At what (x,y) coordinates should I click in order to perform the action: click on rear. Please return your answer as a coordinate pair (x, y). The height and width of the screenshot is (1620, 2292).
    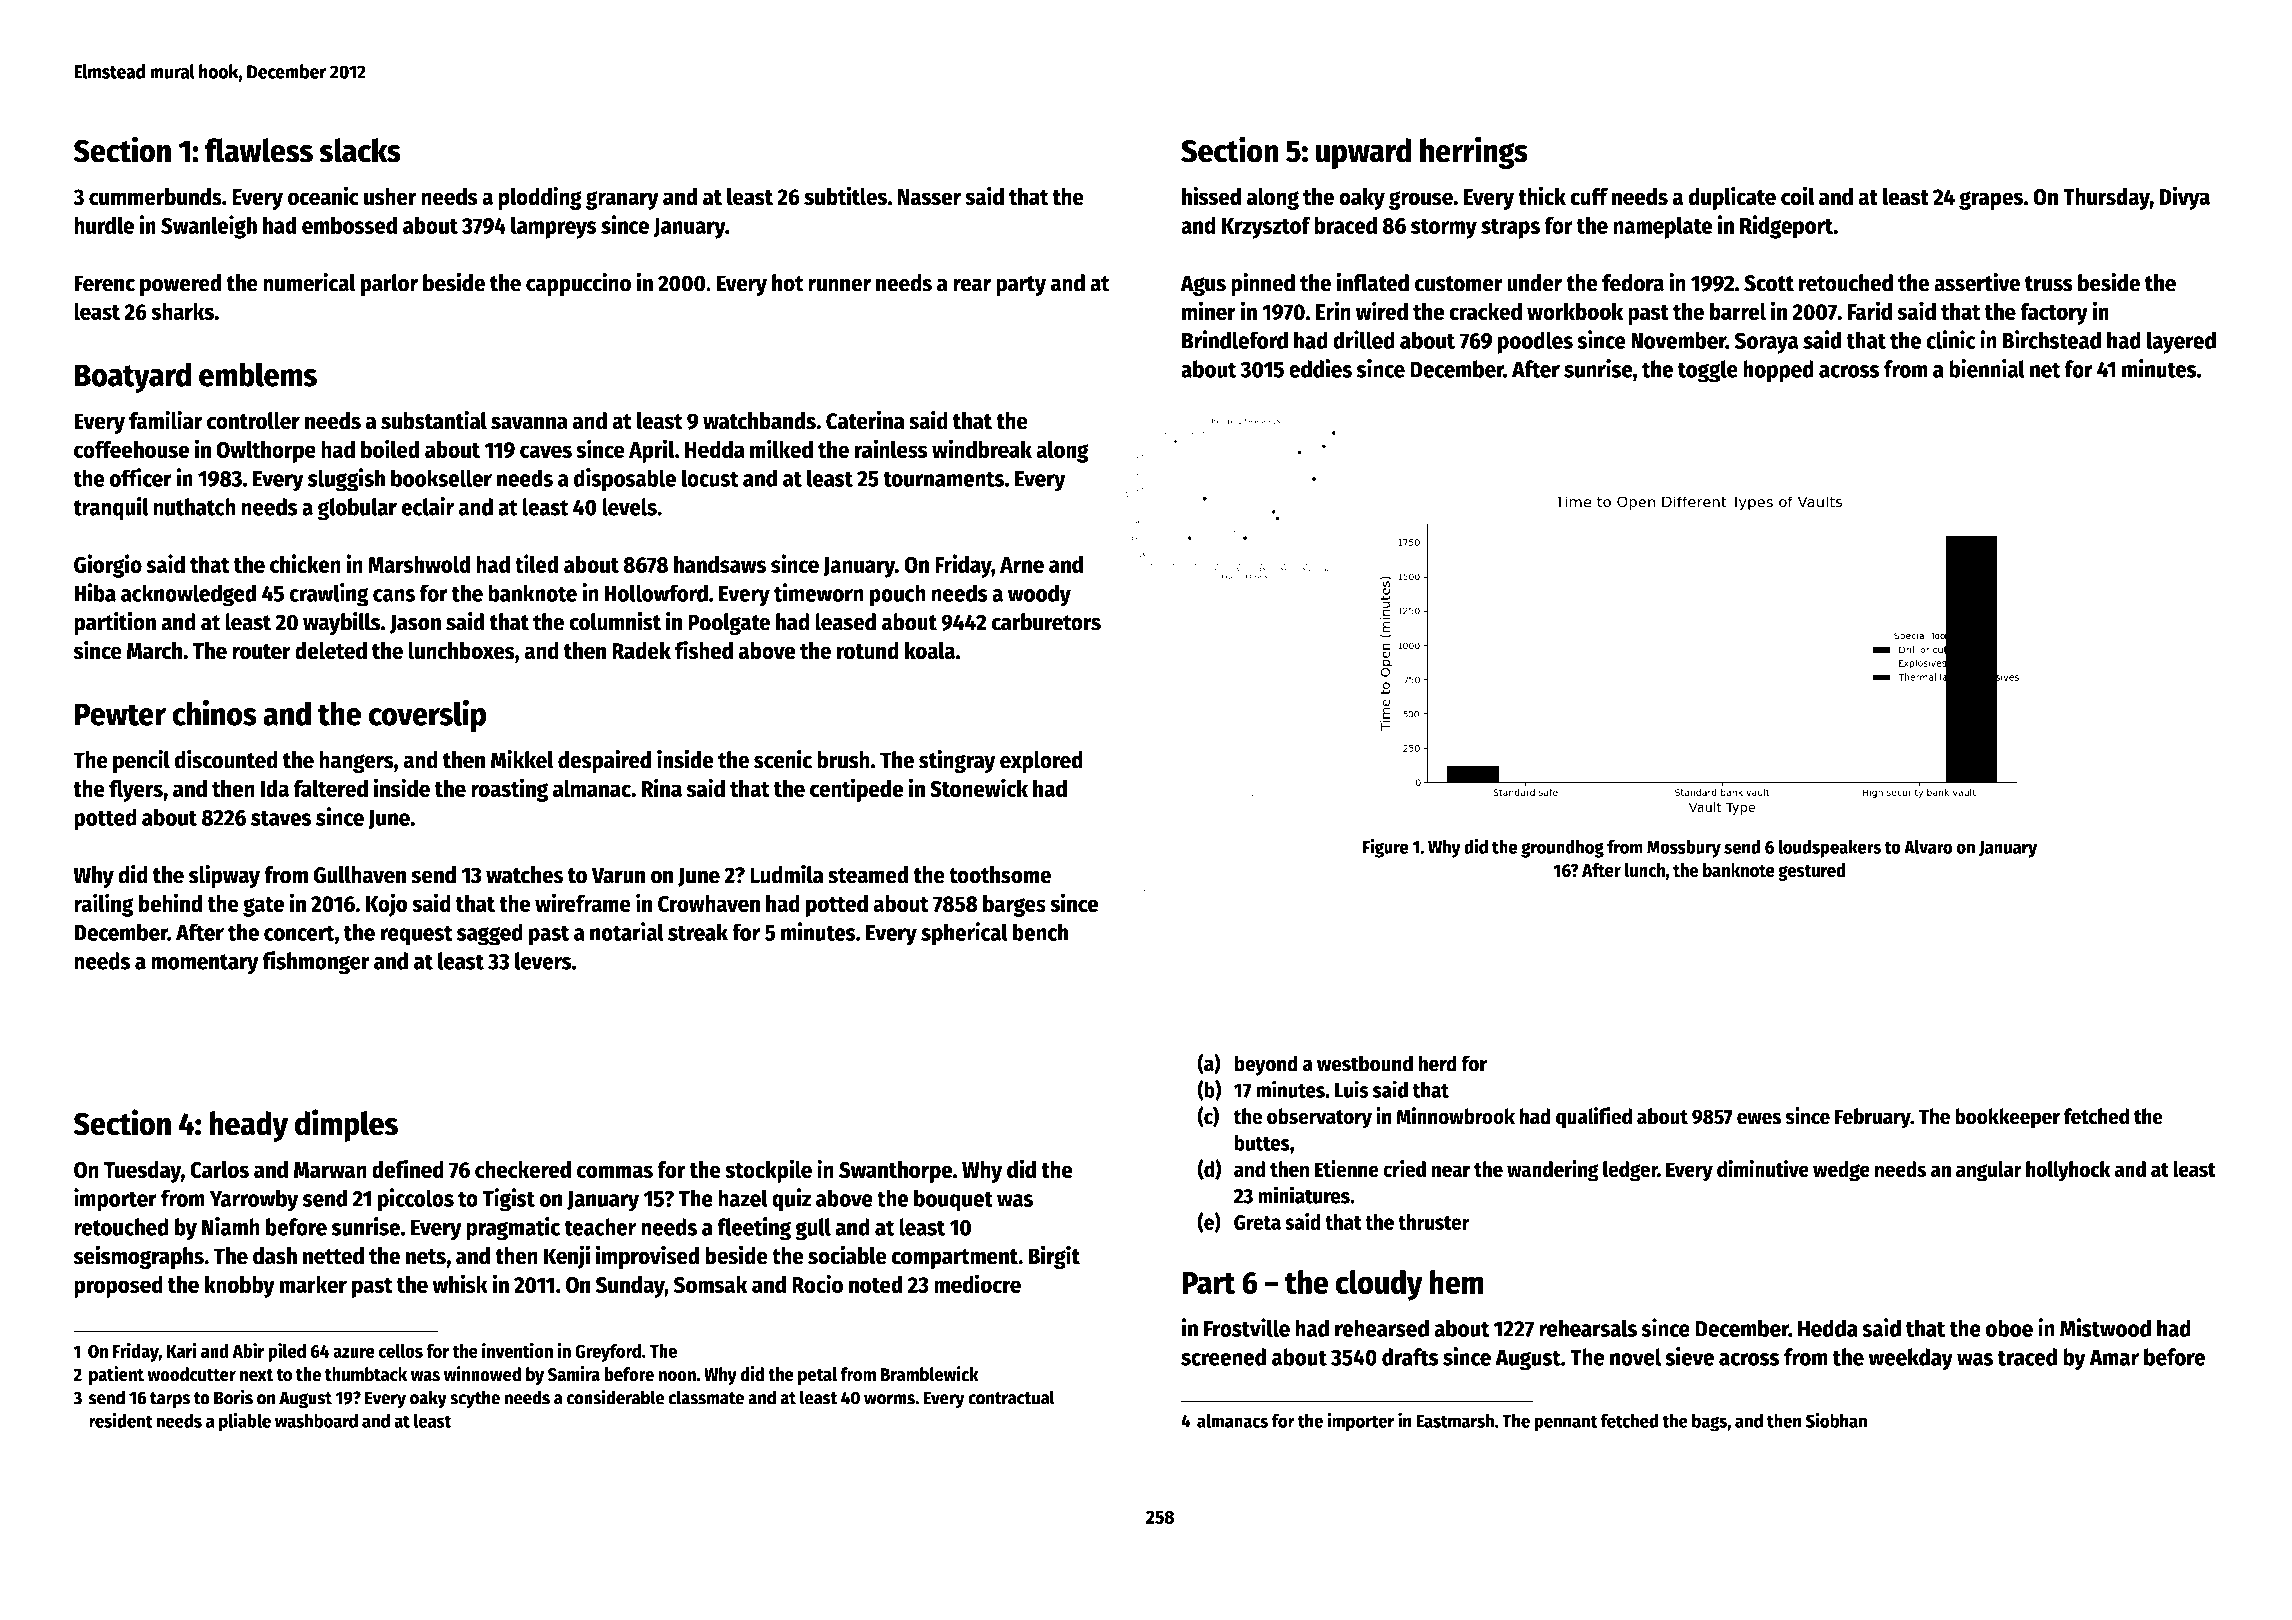
    Looking at the image, I should click on (972, 285).
